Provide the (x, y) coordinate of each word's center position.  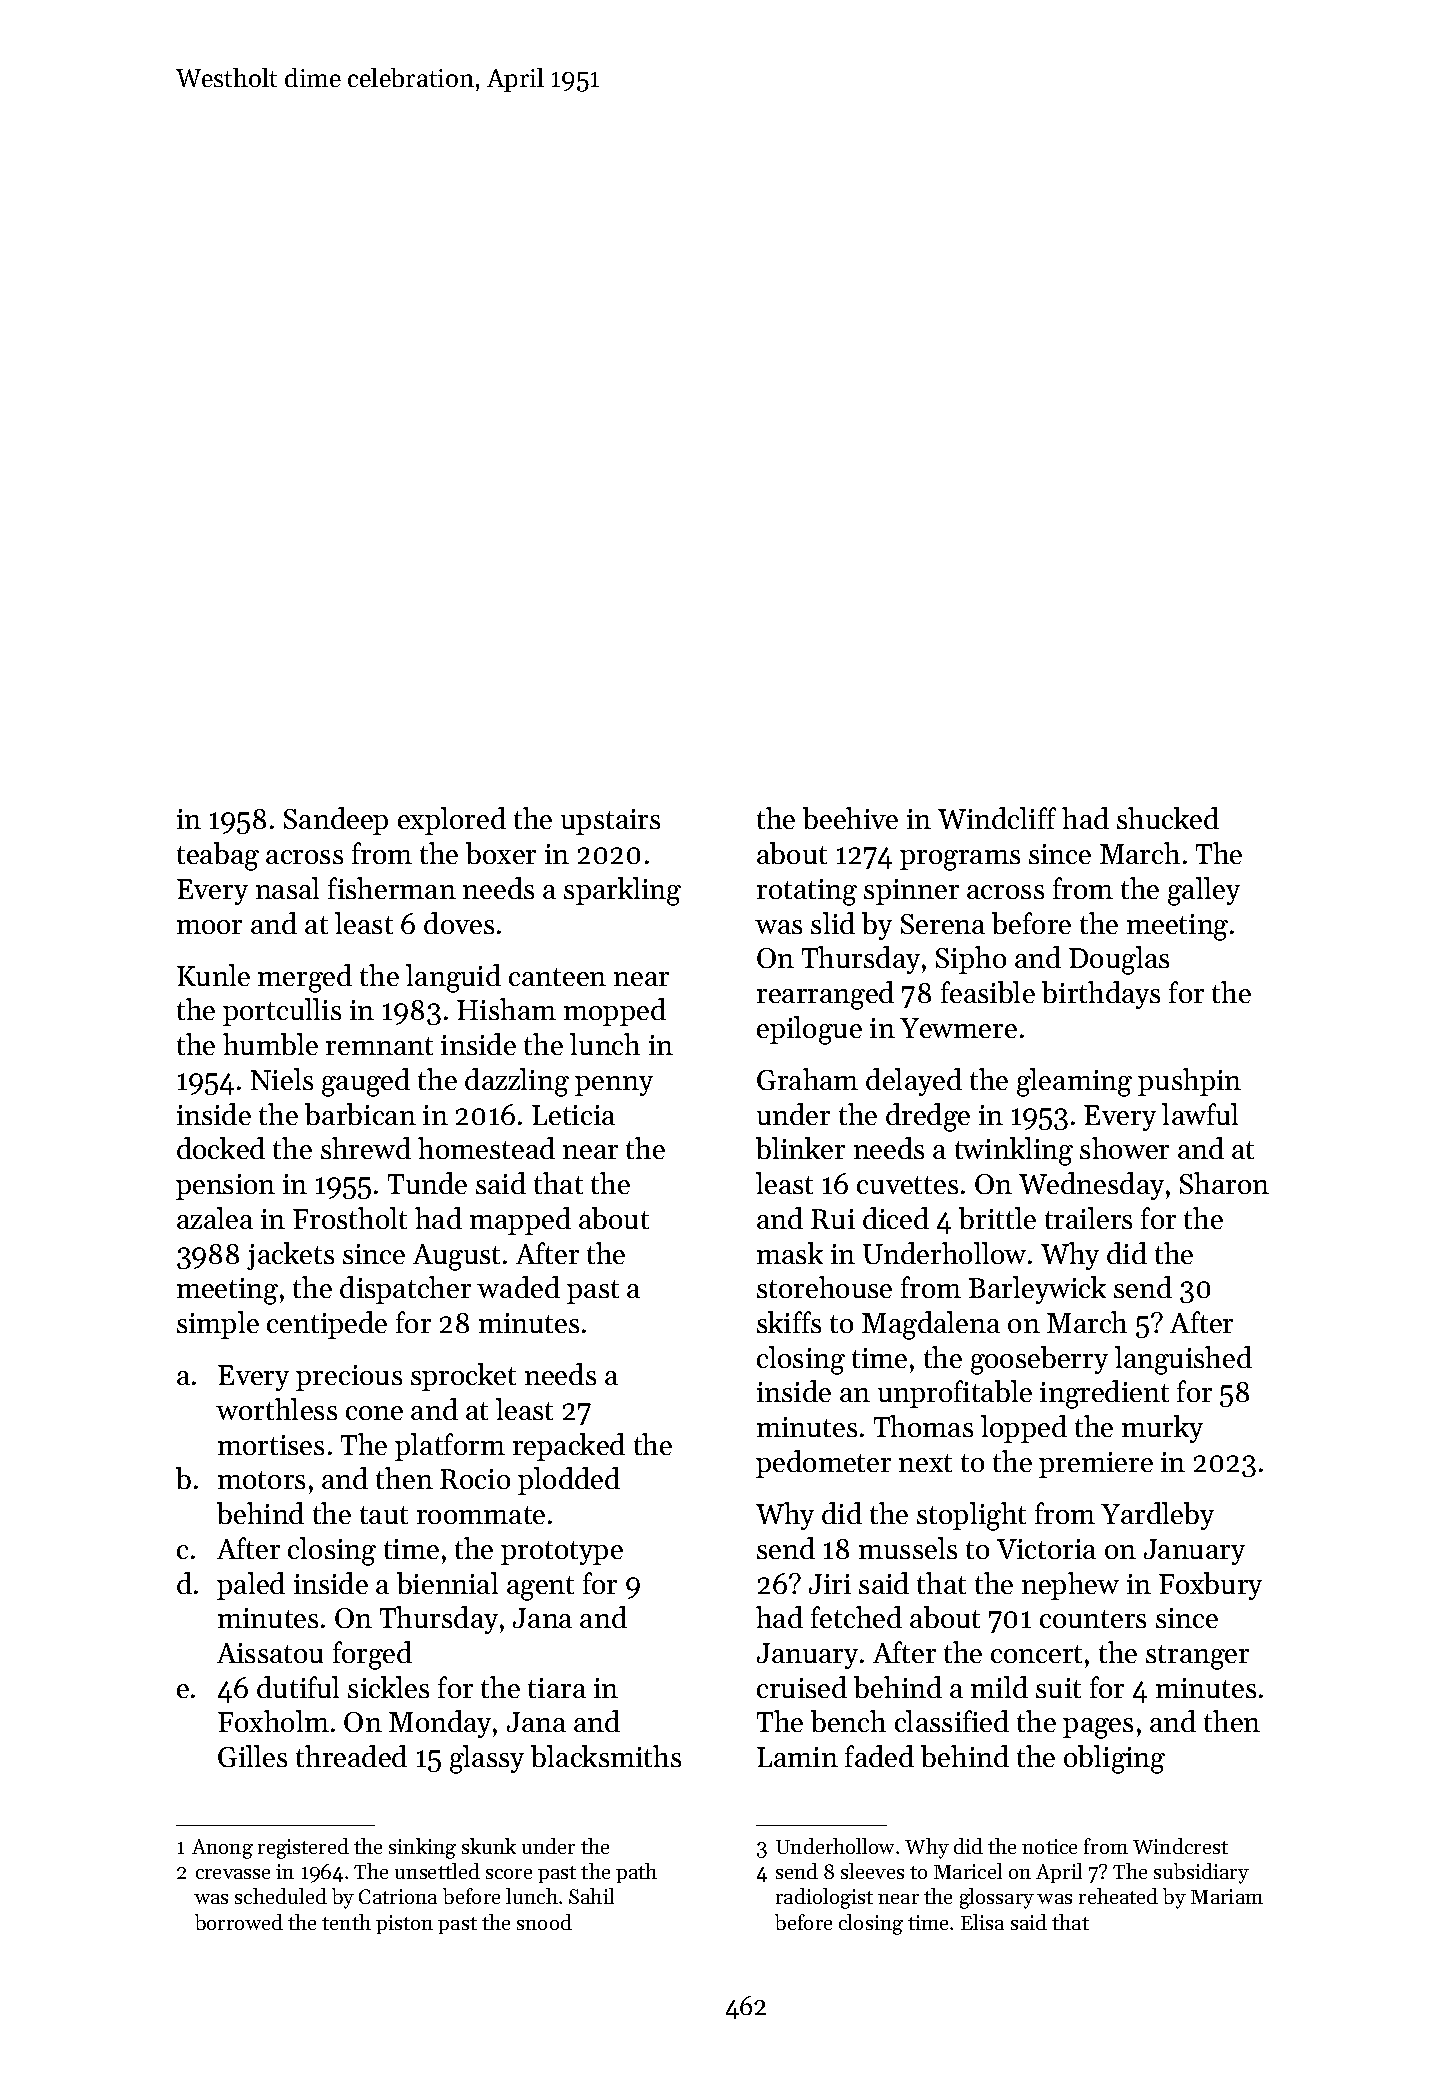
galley (1204, 891)
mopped (615, 1012)
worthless (276, 1409)
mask (790, 1253)
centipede (327, 1325)
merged (305, 978)
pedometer (823, 1464)
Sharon (1224, 1183)
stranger (1197, 1657)
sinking (422, 1848)
